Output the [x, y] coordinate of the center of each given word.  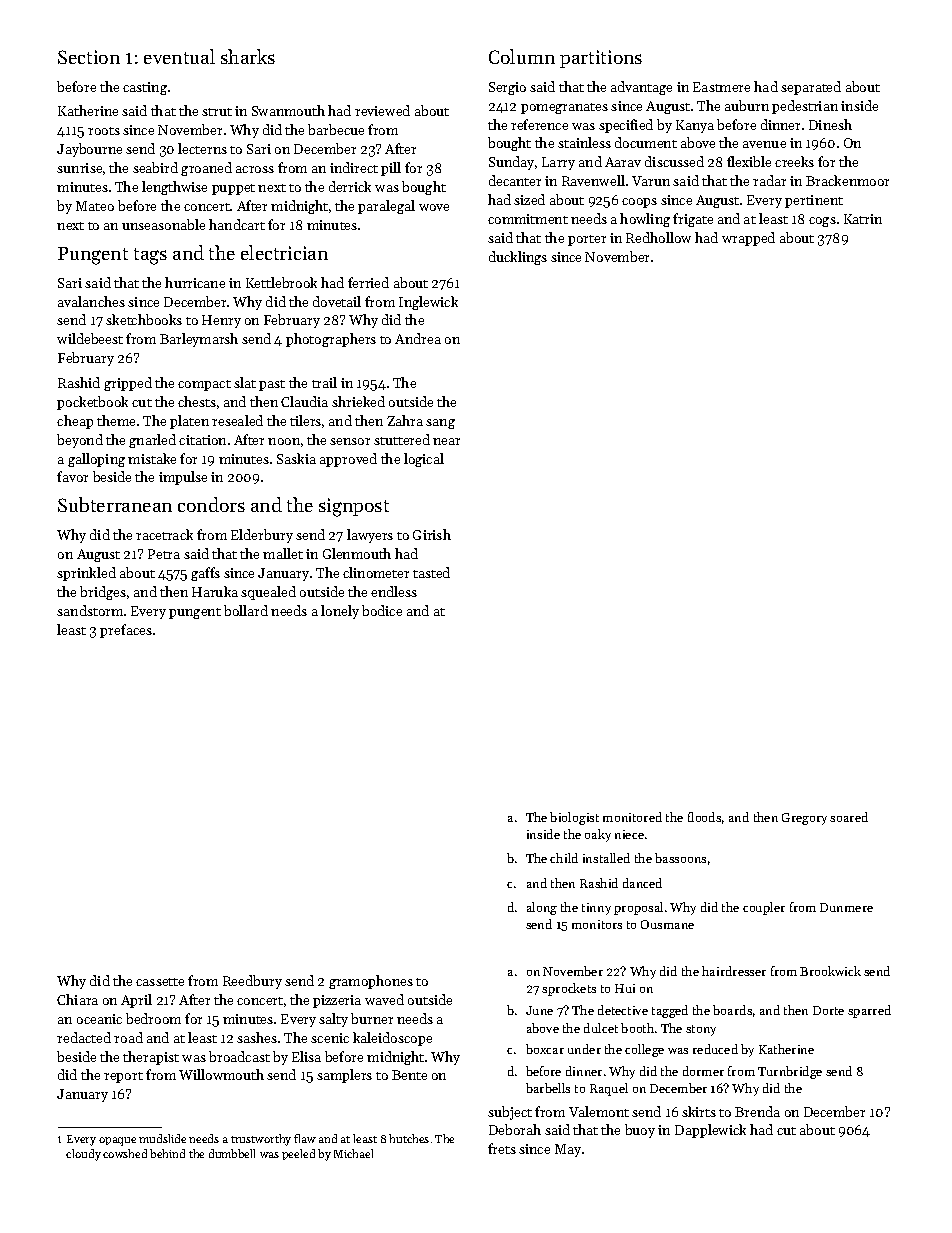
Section [89, 57]
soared [849, 817]
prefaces [126, 631]
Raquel [609, 1089]
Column [522, 56]
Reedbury [252, 982]
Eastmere [721, 87]
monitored [632, 817]
